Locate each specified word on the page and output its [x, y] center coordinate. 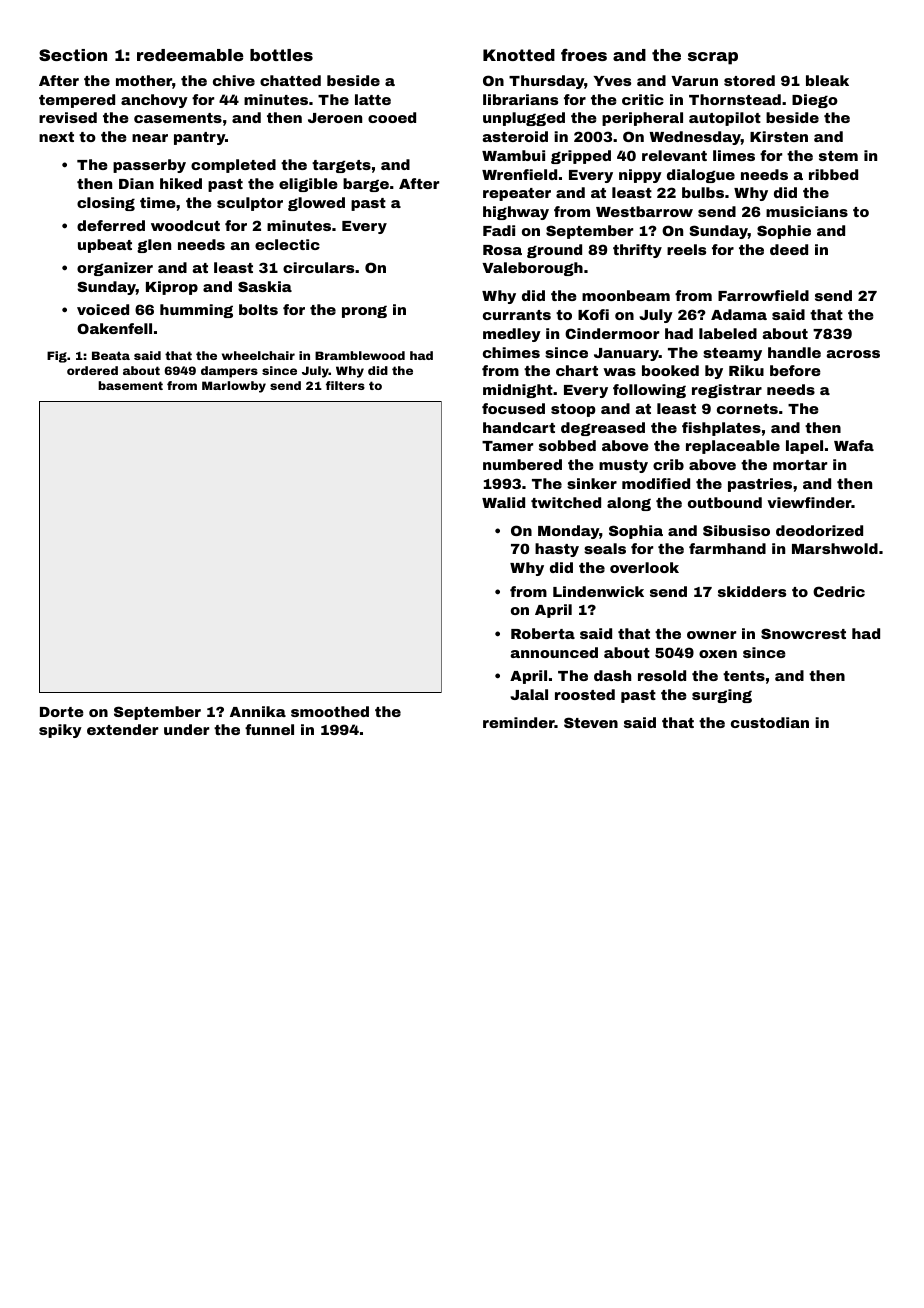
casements [178, 118]
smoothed [330, 711]
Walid [503, 502]
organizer [115, 269]
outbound [725, 502]
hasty [557, 550]
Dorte [62, 712]
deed [789, 249]
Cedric [839, 591]
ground [554, 251]
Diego [815, 101]
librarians [520, 99]
